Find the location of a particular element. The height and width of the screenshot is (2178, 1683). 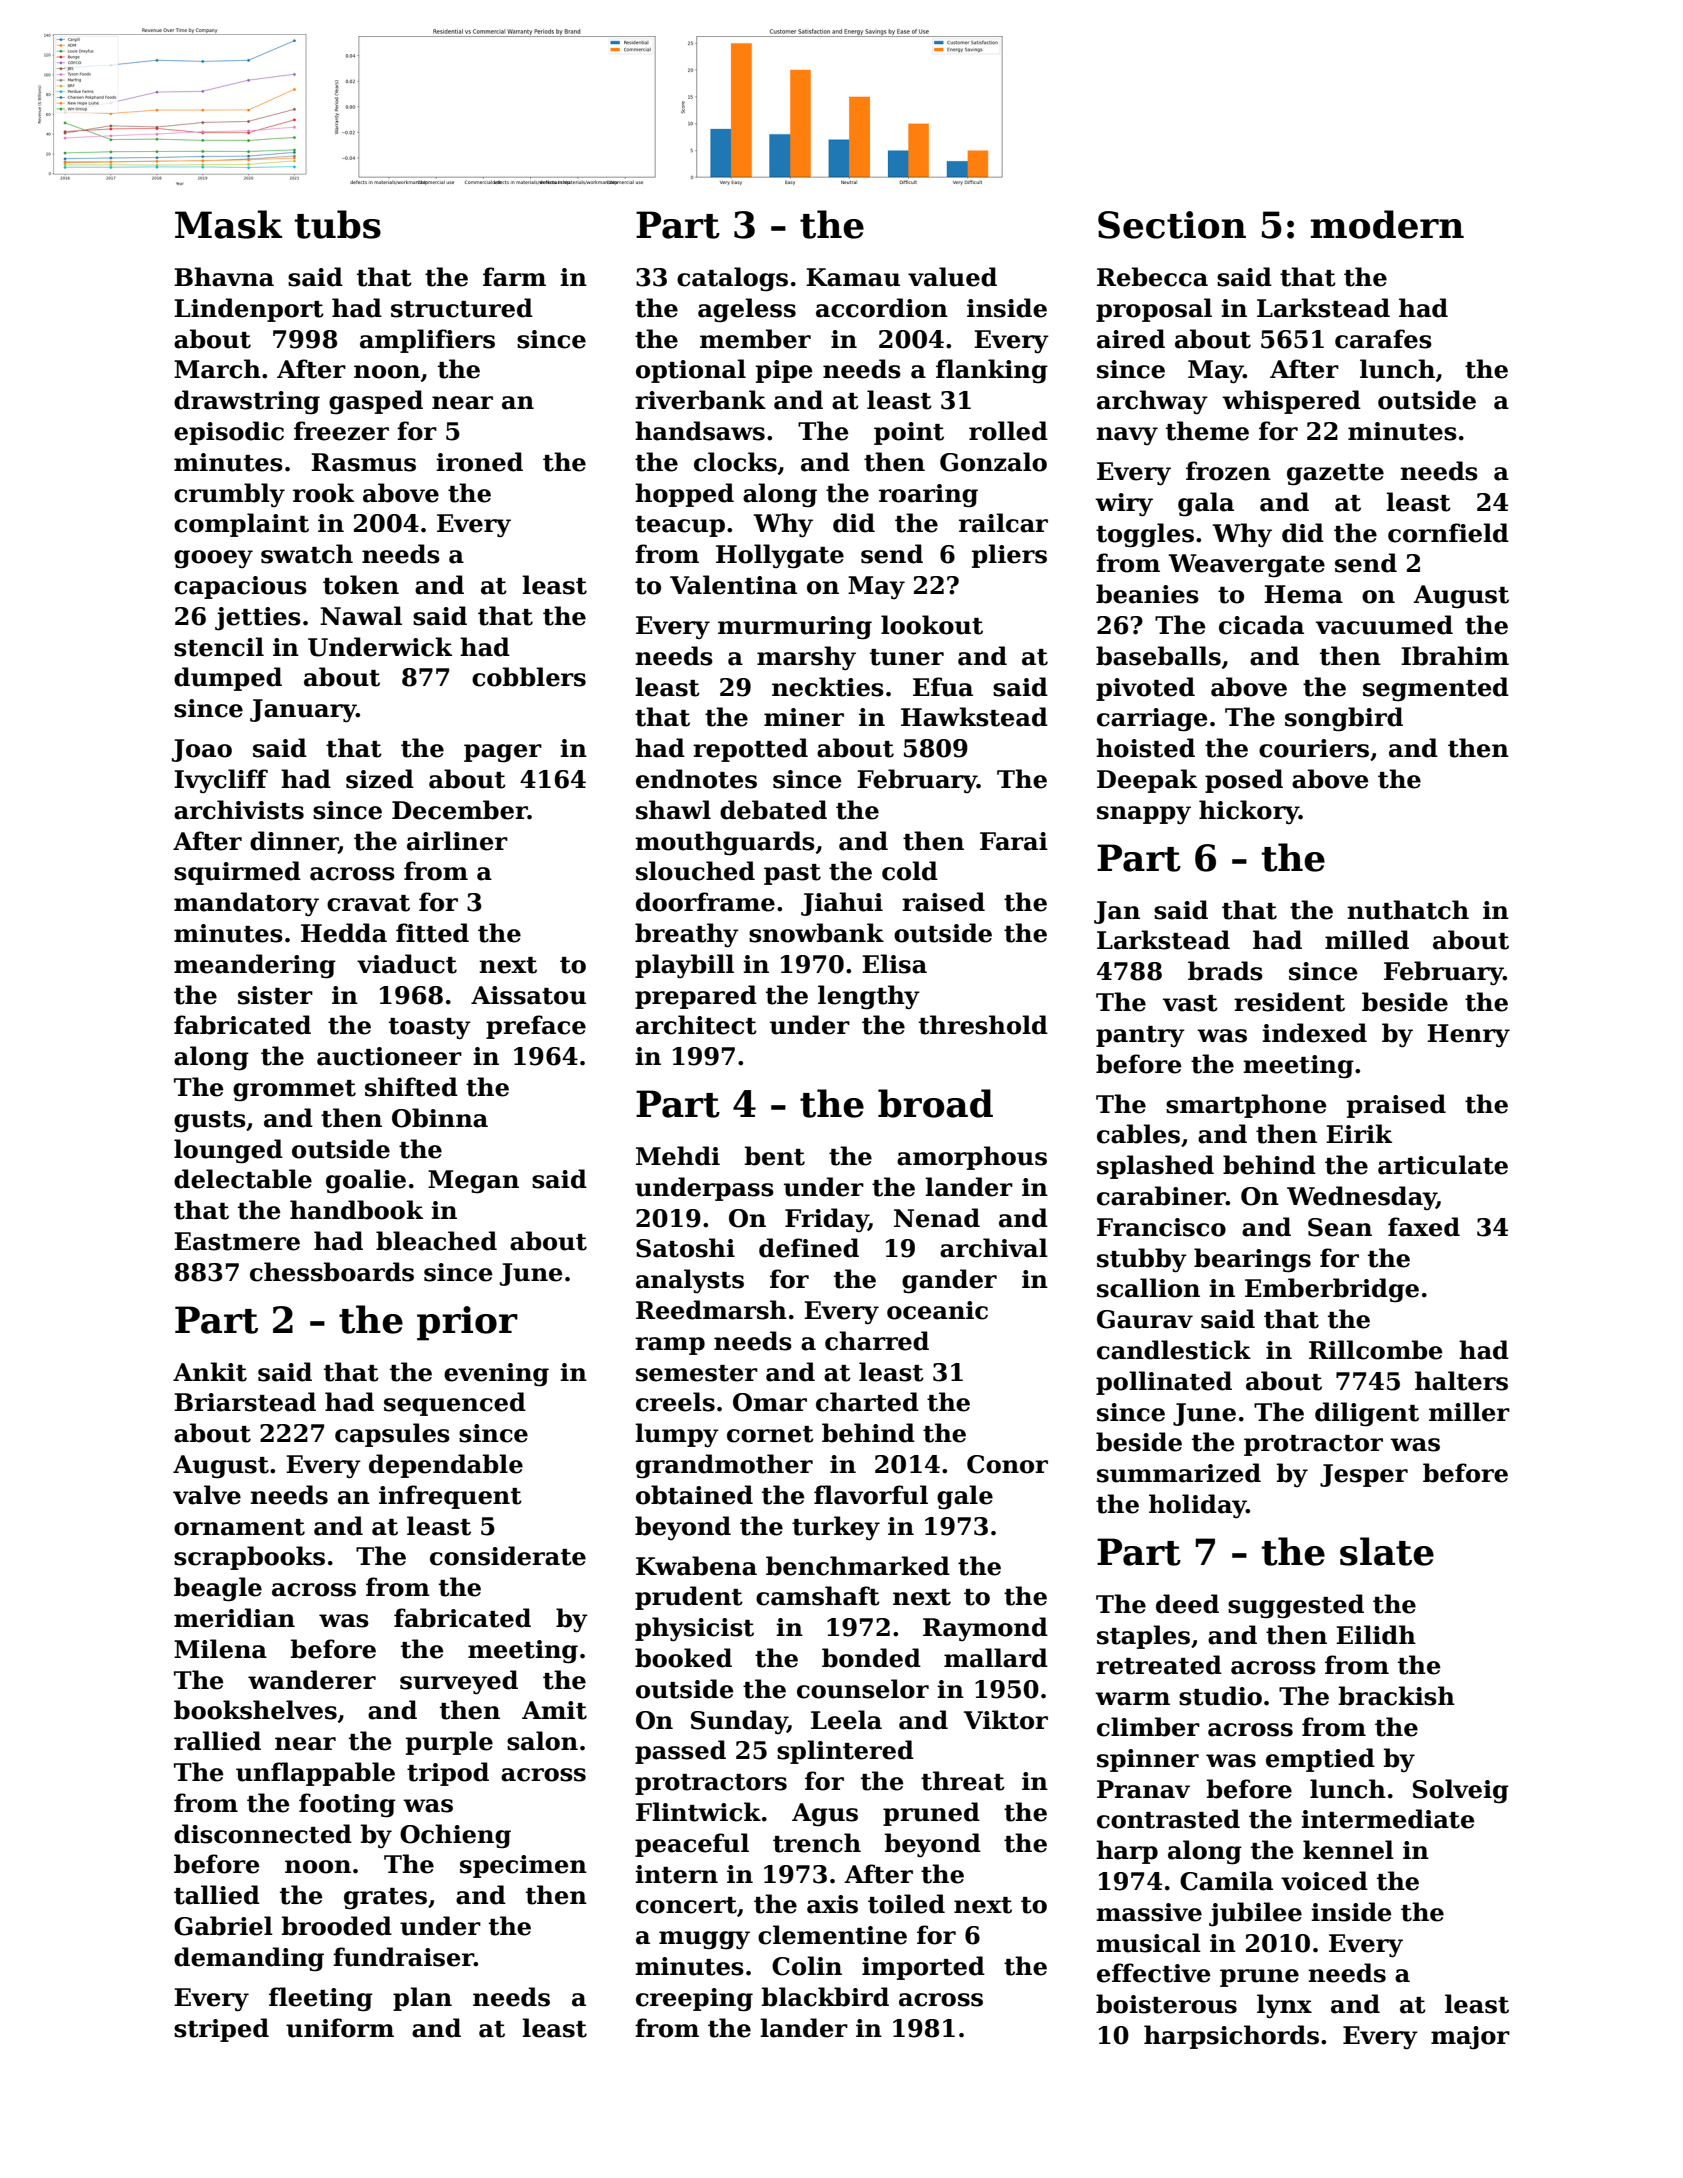

carafes is located at coordinates (1383, 339).
